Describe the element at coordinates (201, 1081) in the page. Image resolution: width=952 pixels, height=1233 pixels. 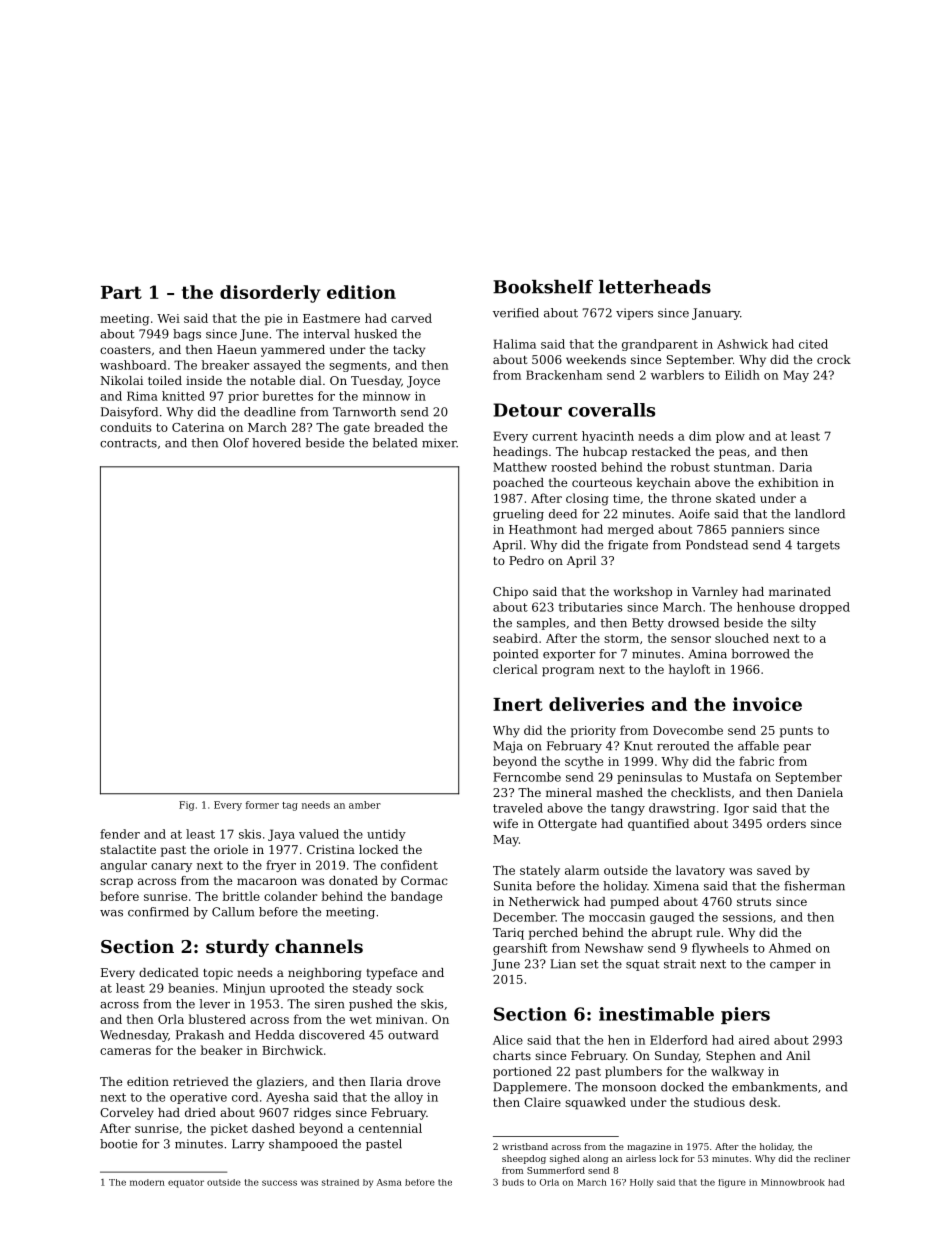
I see `retrieved` at that location.
